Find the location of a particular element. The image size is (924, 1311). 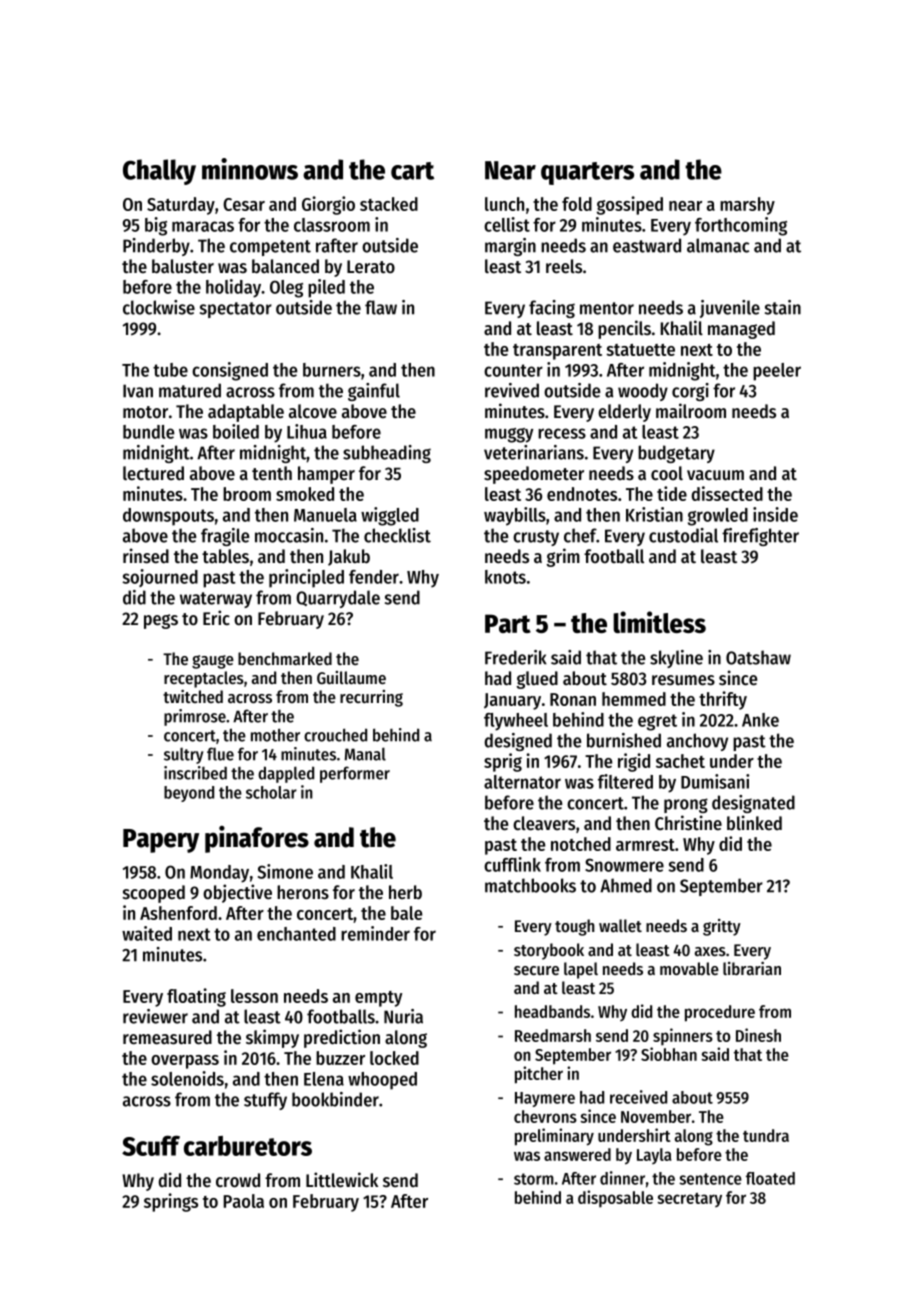

cart is located at coordinates (412, 171).
